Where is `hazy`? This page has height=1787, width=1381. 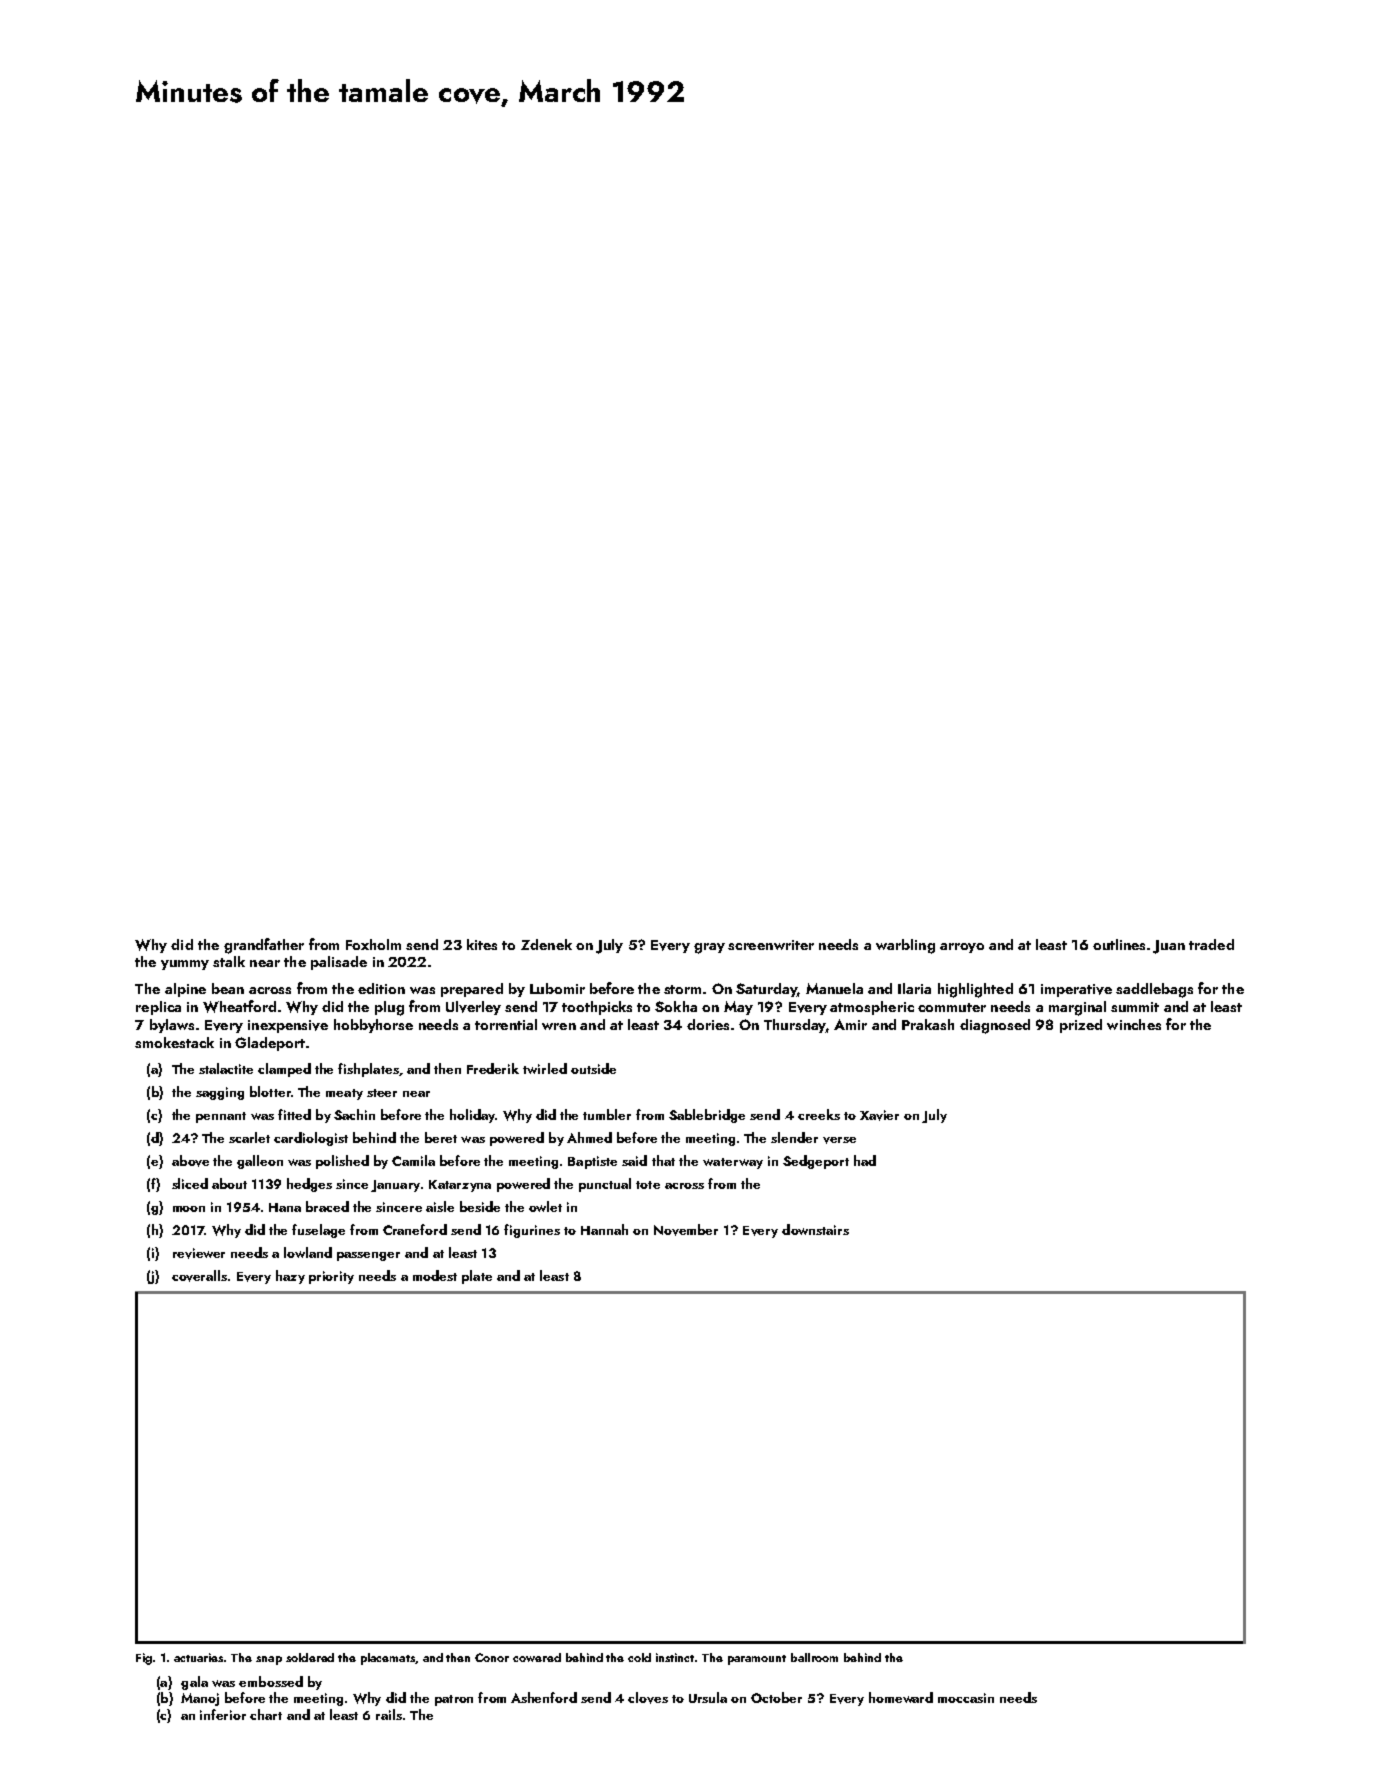
hazy is located at coordinates (290, 1277).
